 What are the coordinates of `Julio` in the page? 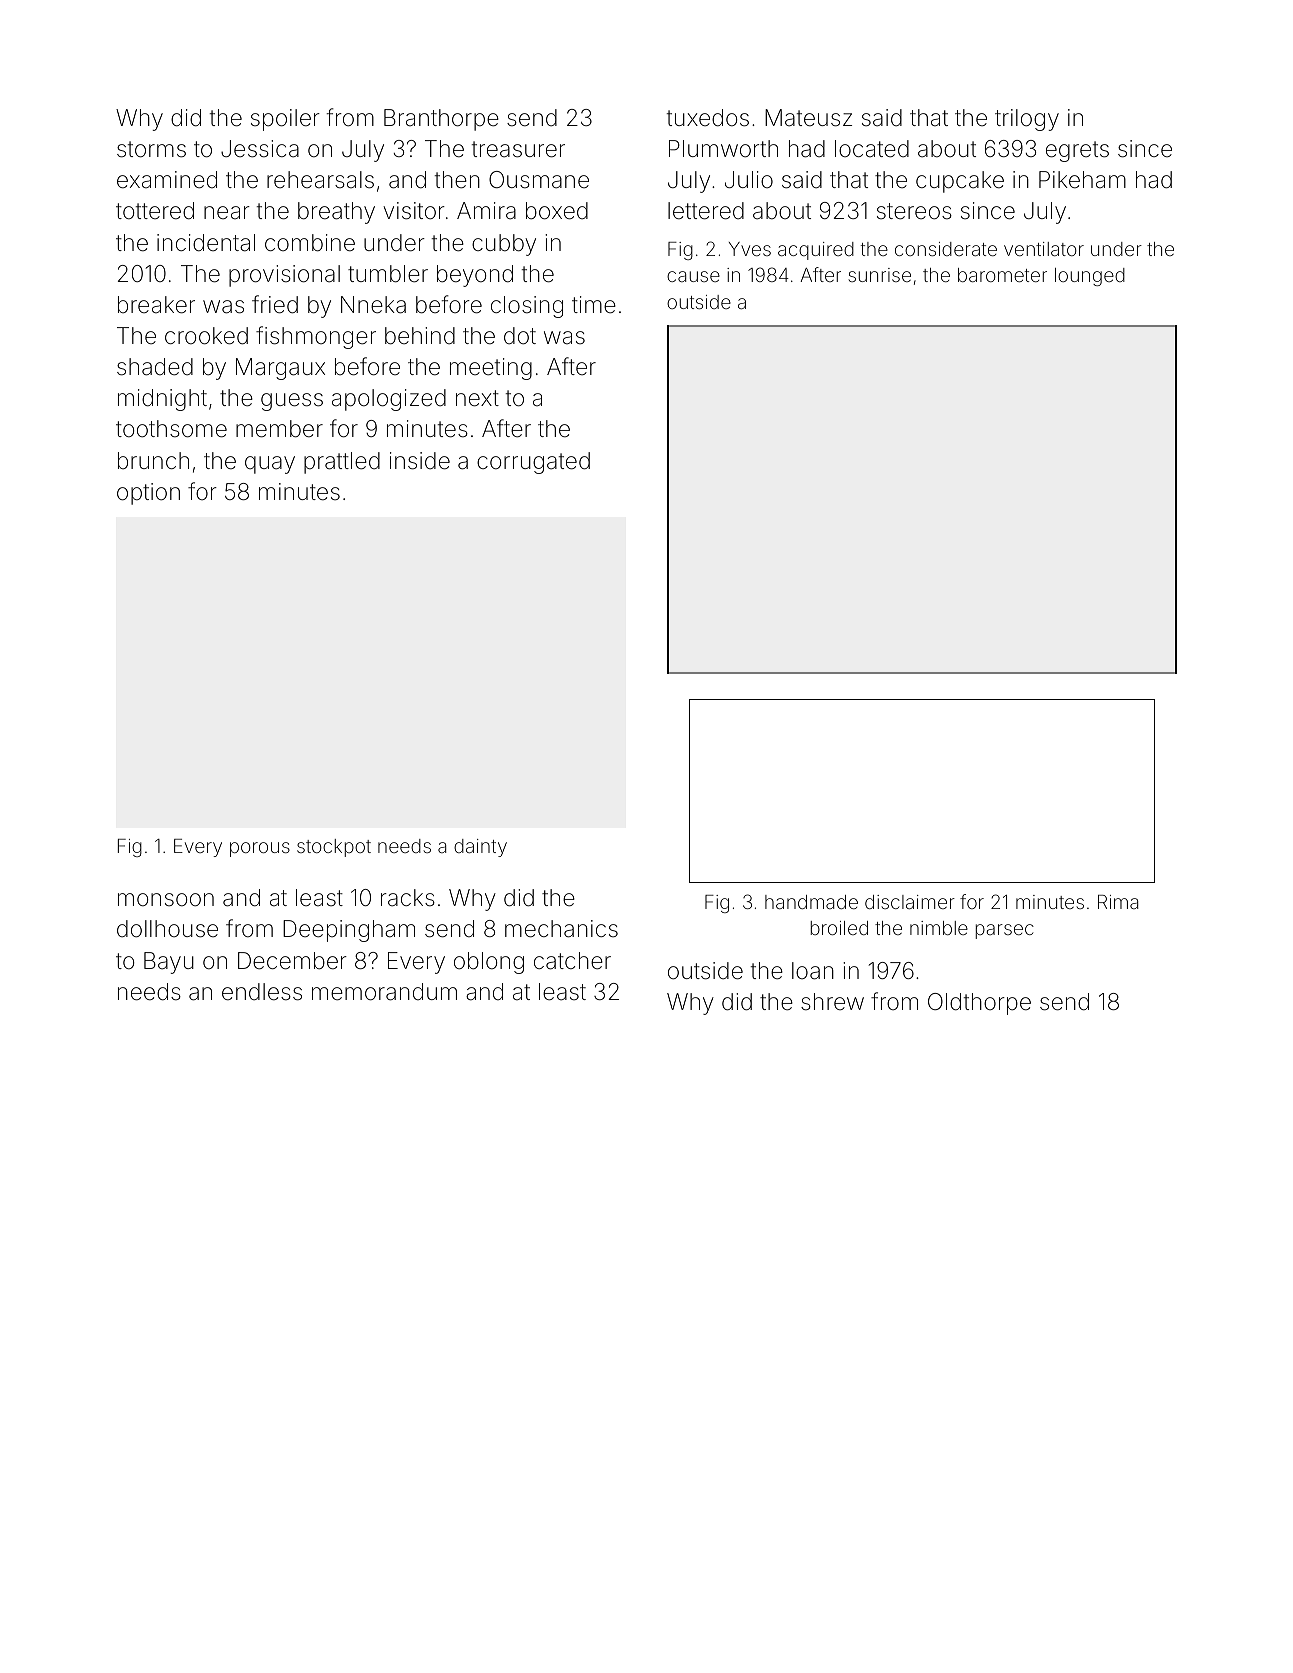 It's located at (749, 179).
